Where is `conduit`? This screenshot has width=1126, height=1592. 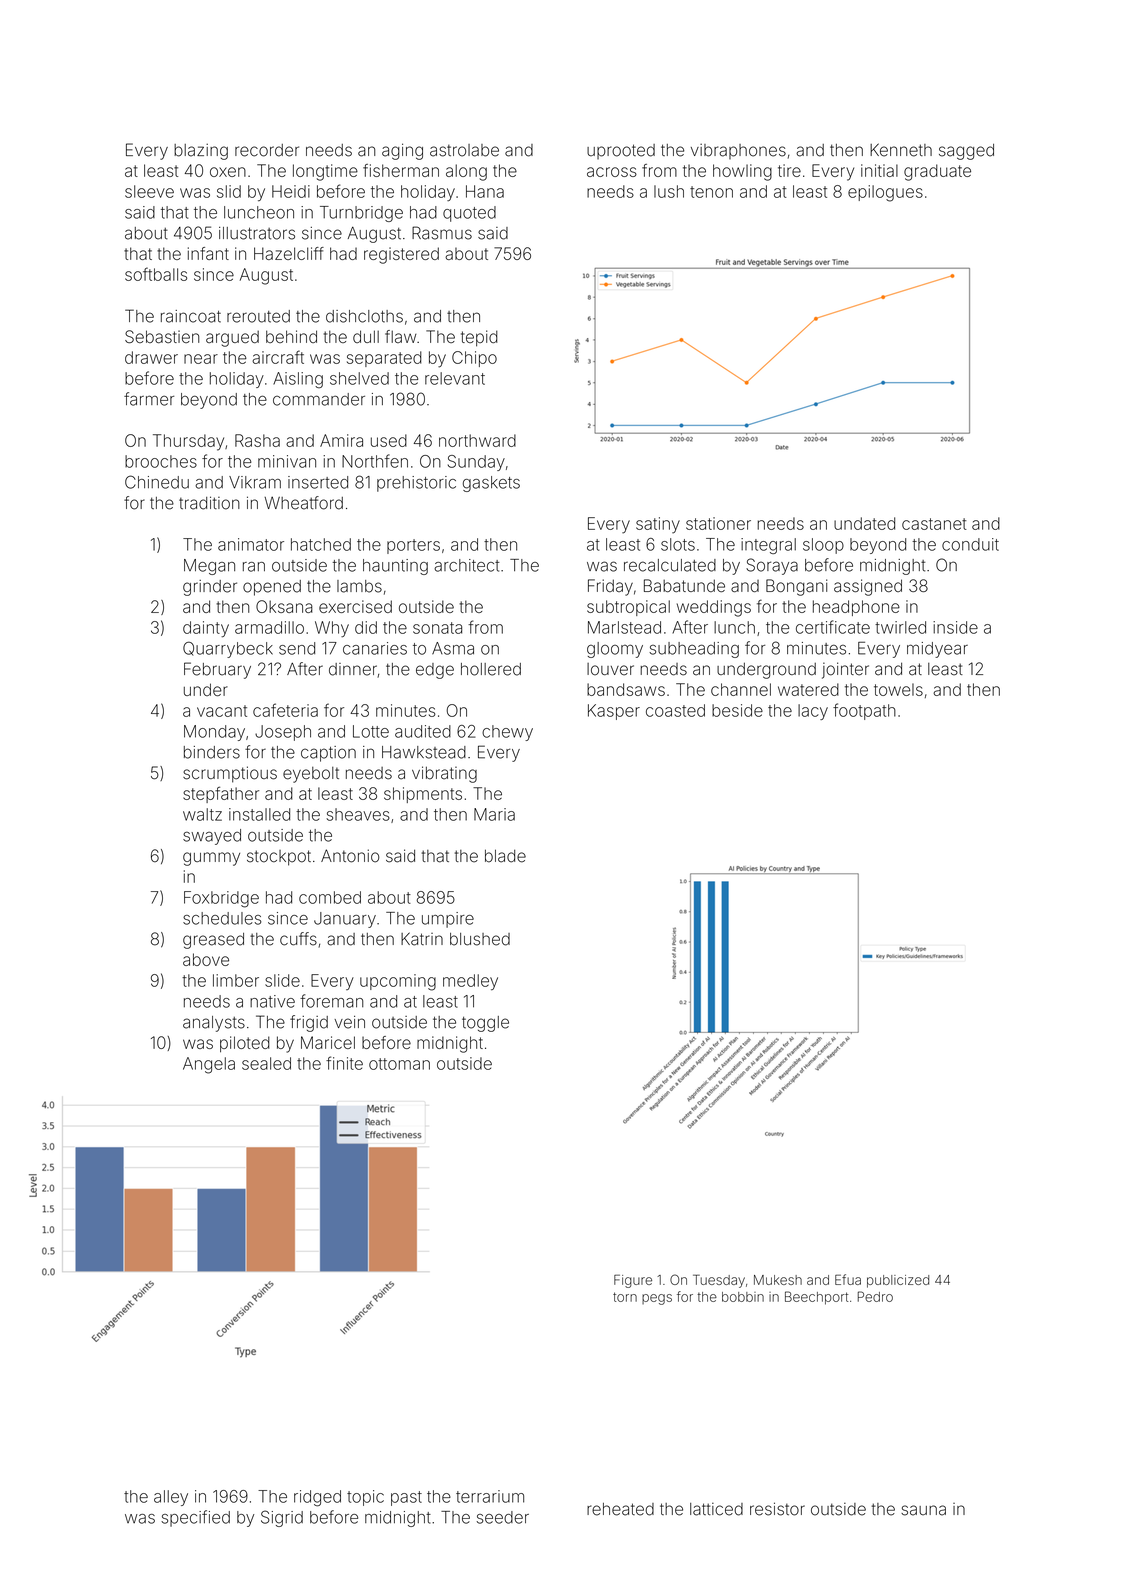
conduit is located at coordinates (970, 544).
